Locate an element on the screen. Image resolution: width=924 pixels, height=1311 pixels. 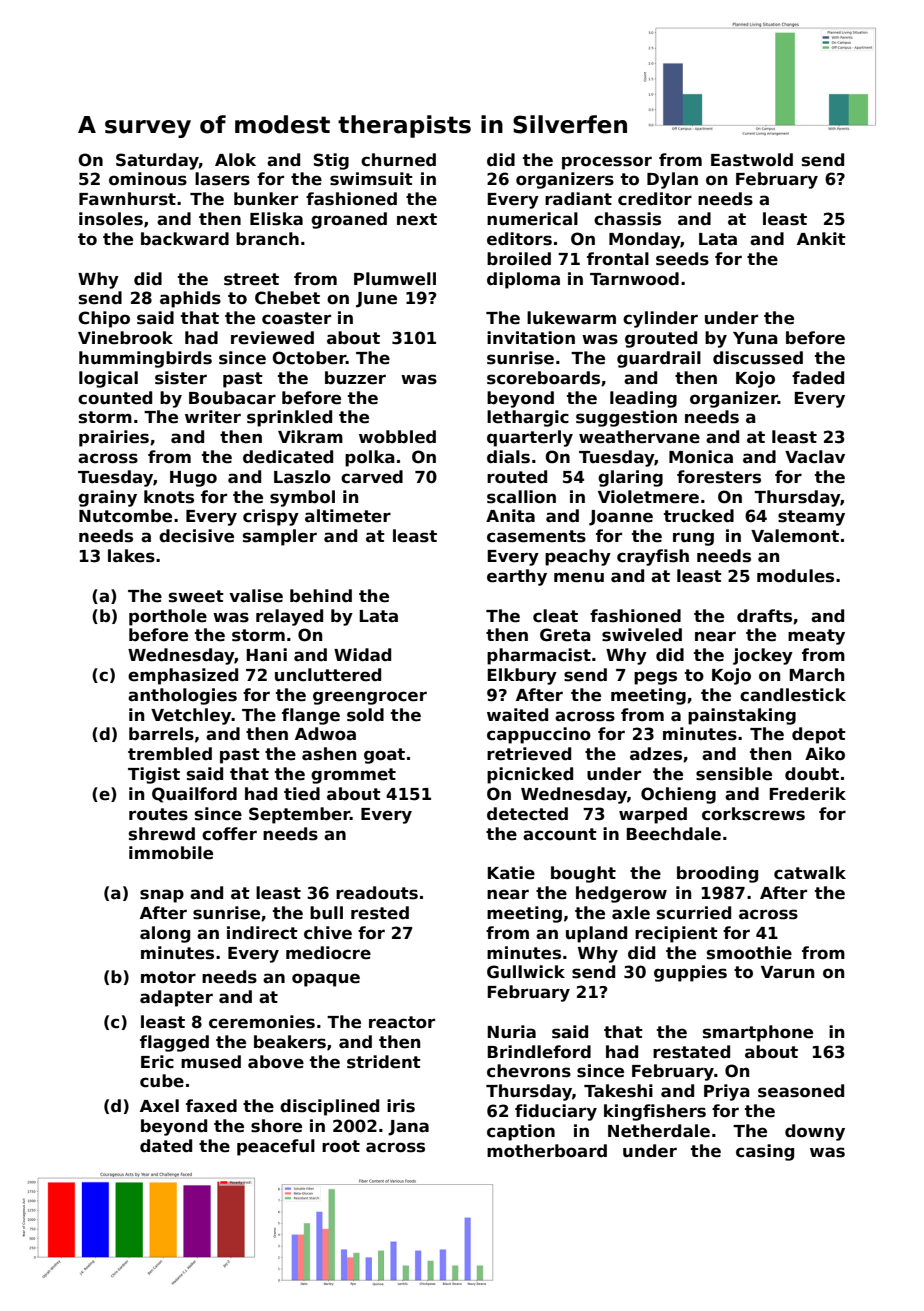
barrels is located at coordinates (161, 734).
